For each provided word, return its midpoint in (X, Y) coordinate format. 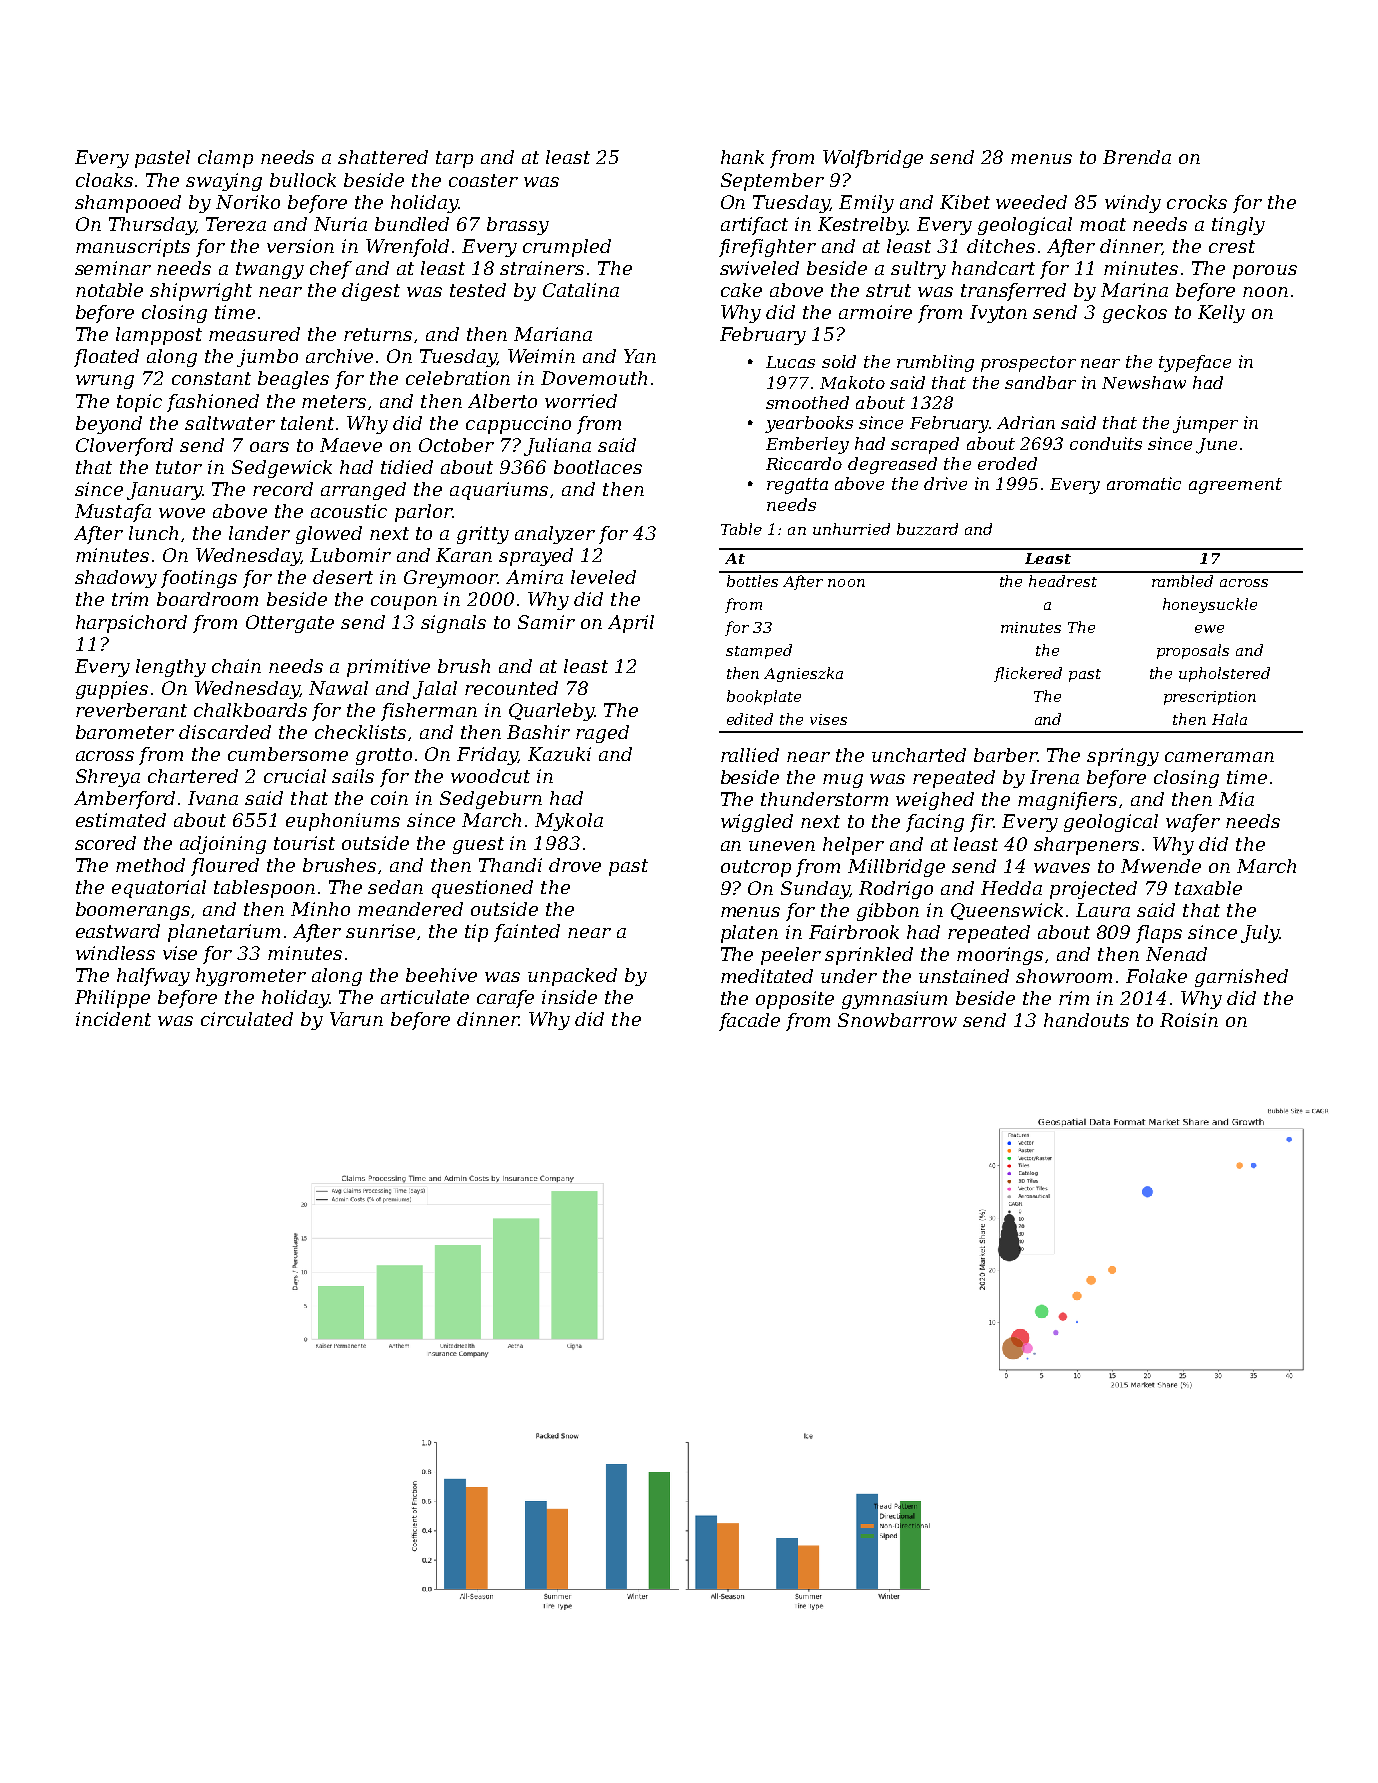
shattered (383, 157)
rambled (1182, 581)
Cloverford (124, 447)
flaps (1159, 934)
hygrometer (251, 977)
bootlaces (598, 467)
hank (742, 157)
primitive (388, 668)
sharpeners (1086, 846)
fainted (527, 933)
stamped (759, 651)
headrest (1063, 581)
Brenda (1137, 157)
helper (853, 846)
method (150, 865)
